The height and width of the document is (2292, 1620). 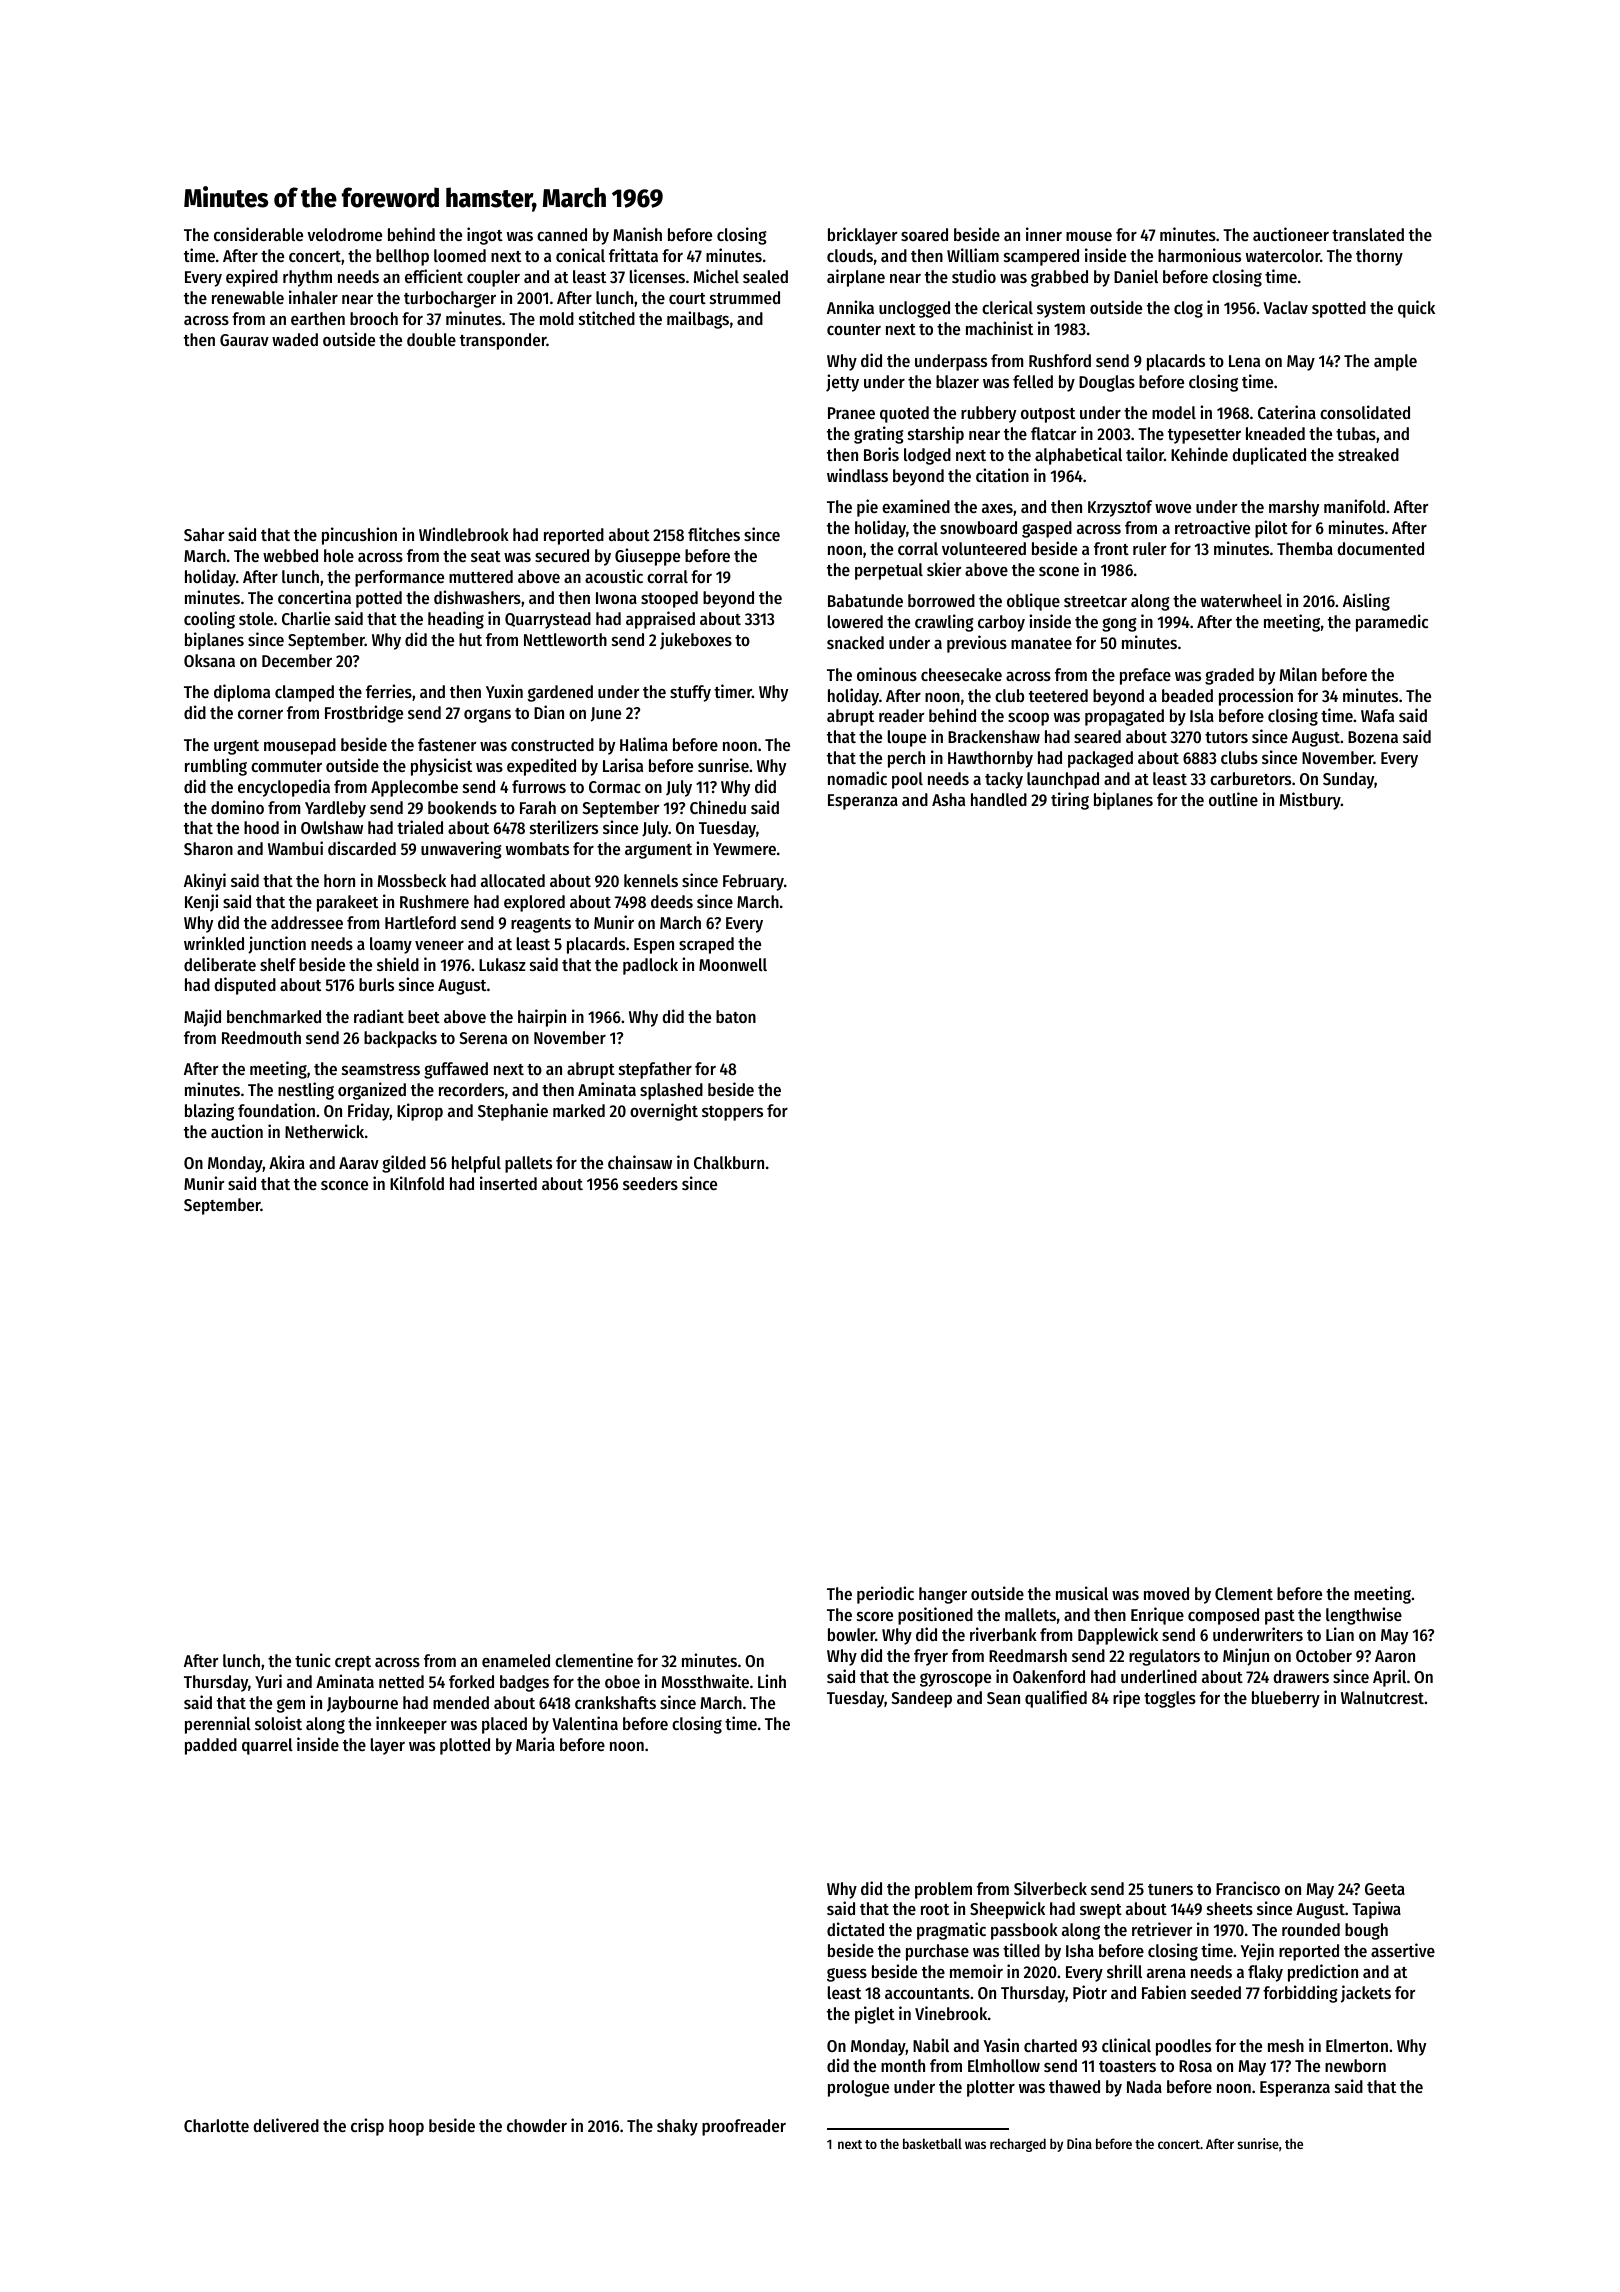 What do you see at coordinates (855, 1929) in the document?
I see `dictated` at bounding box center [855, 1929].
